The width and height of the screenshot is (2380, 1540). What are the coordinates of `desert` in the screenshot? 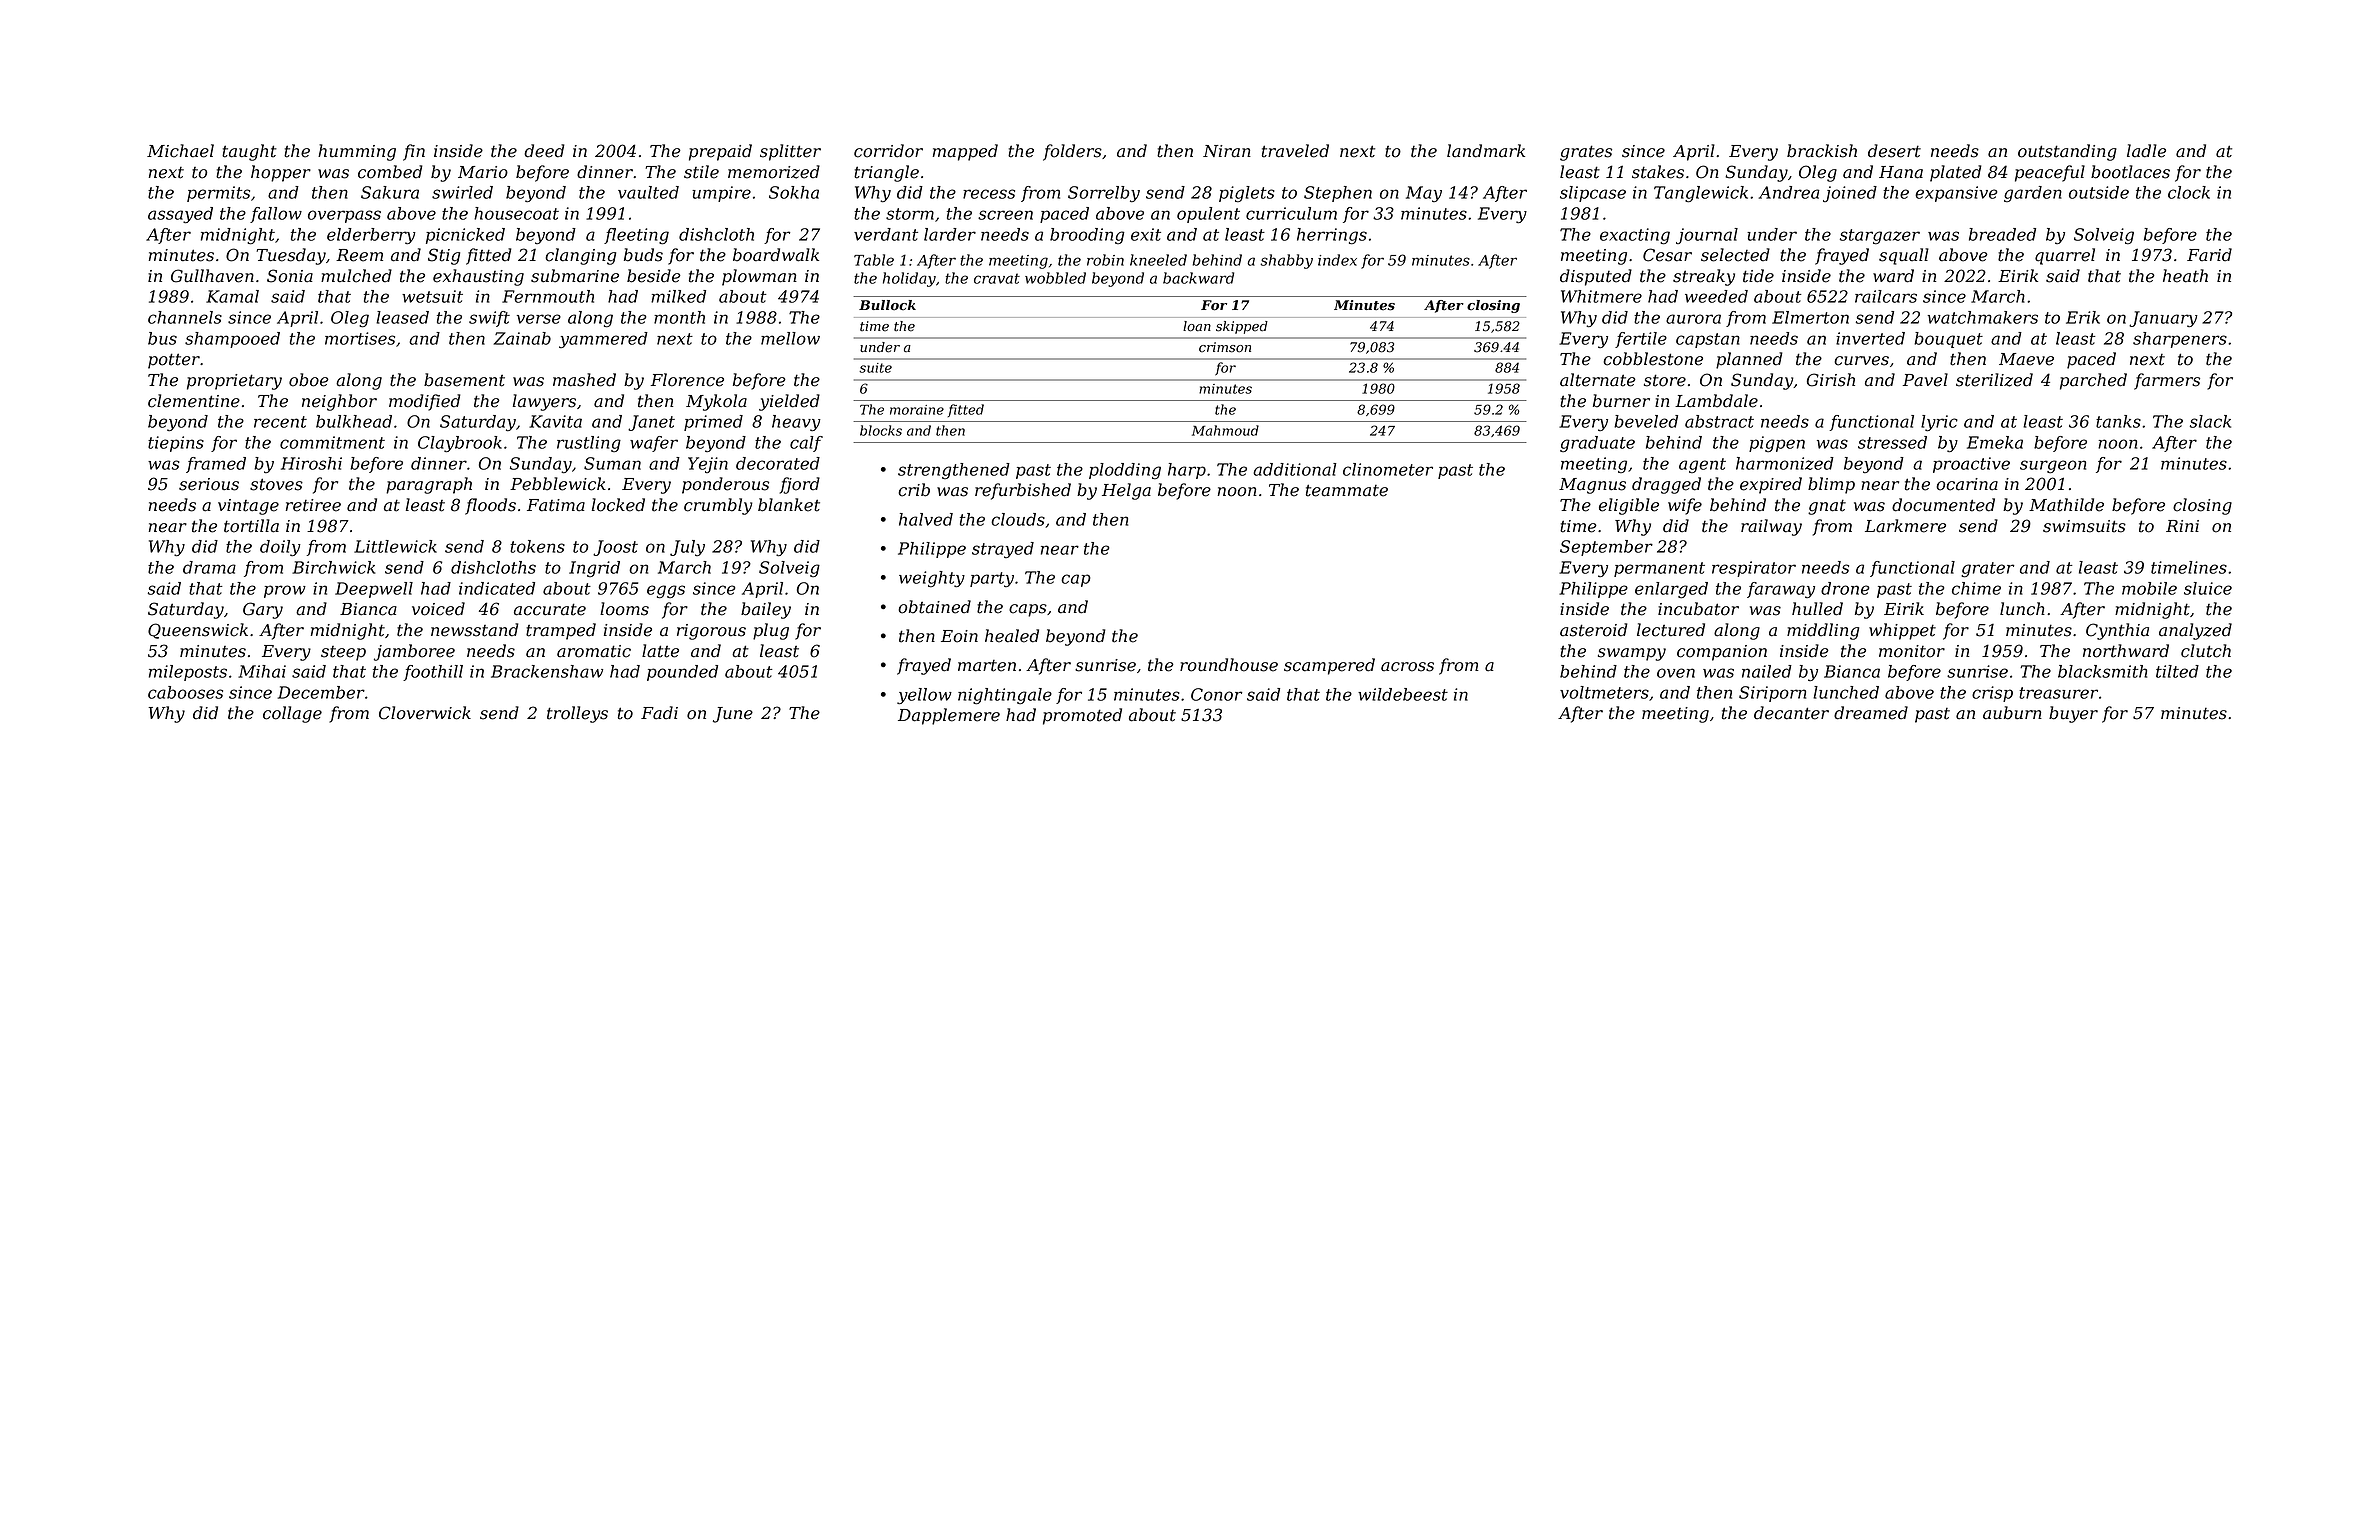 It's located at (1894, 151).
